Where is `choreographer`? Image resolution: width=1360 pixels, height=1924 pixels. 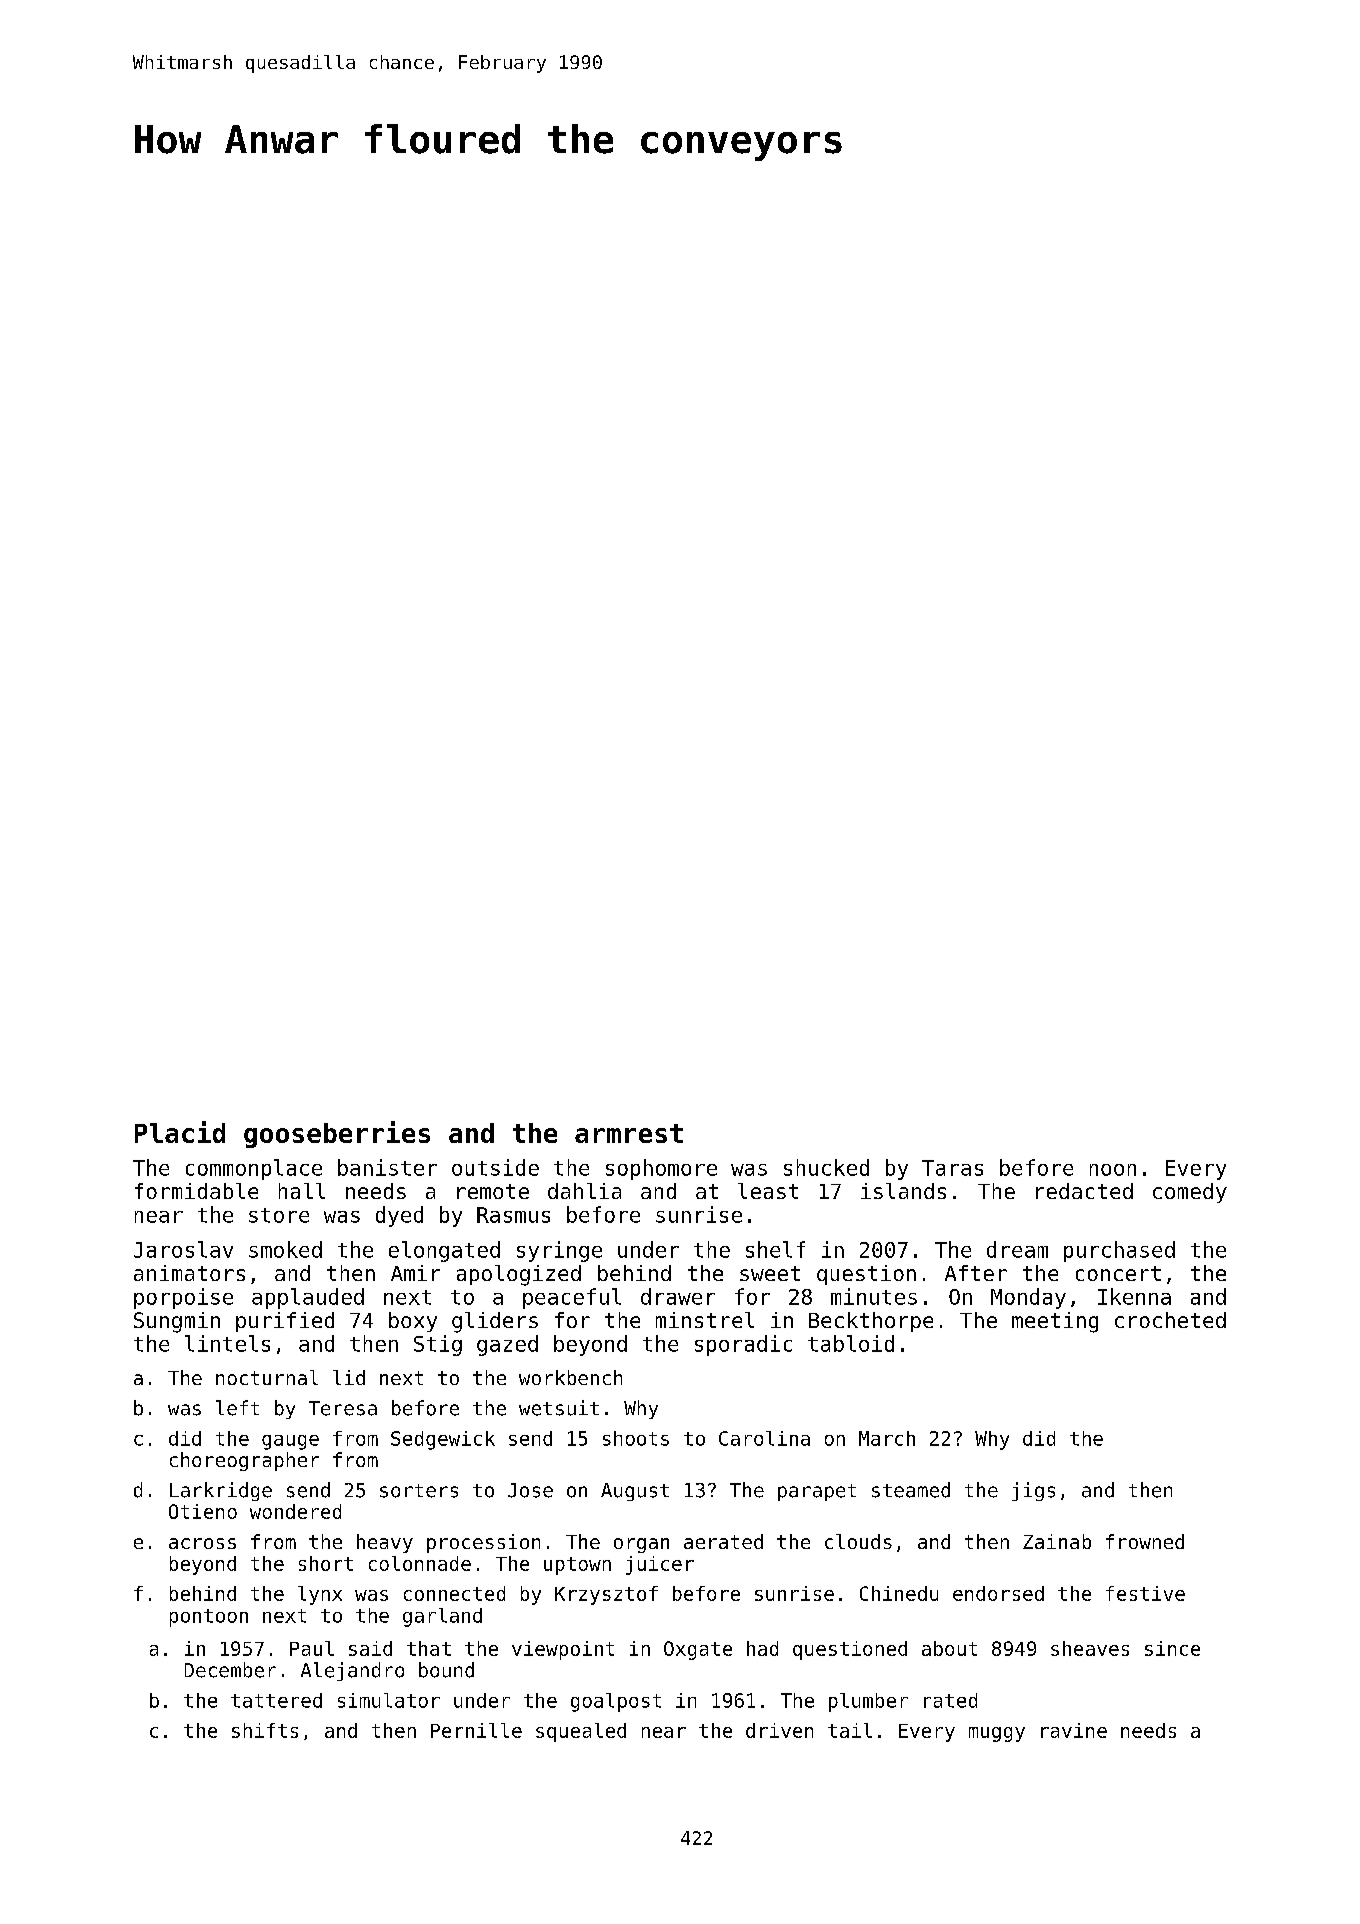
choreographer is located at coordinates (244, 1461).
